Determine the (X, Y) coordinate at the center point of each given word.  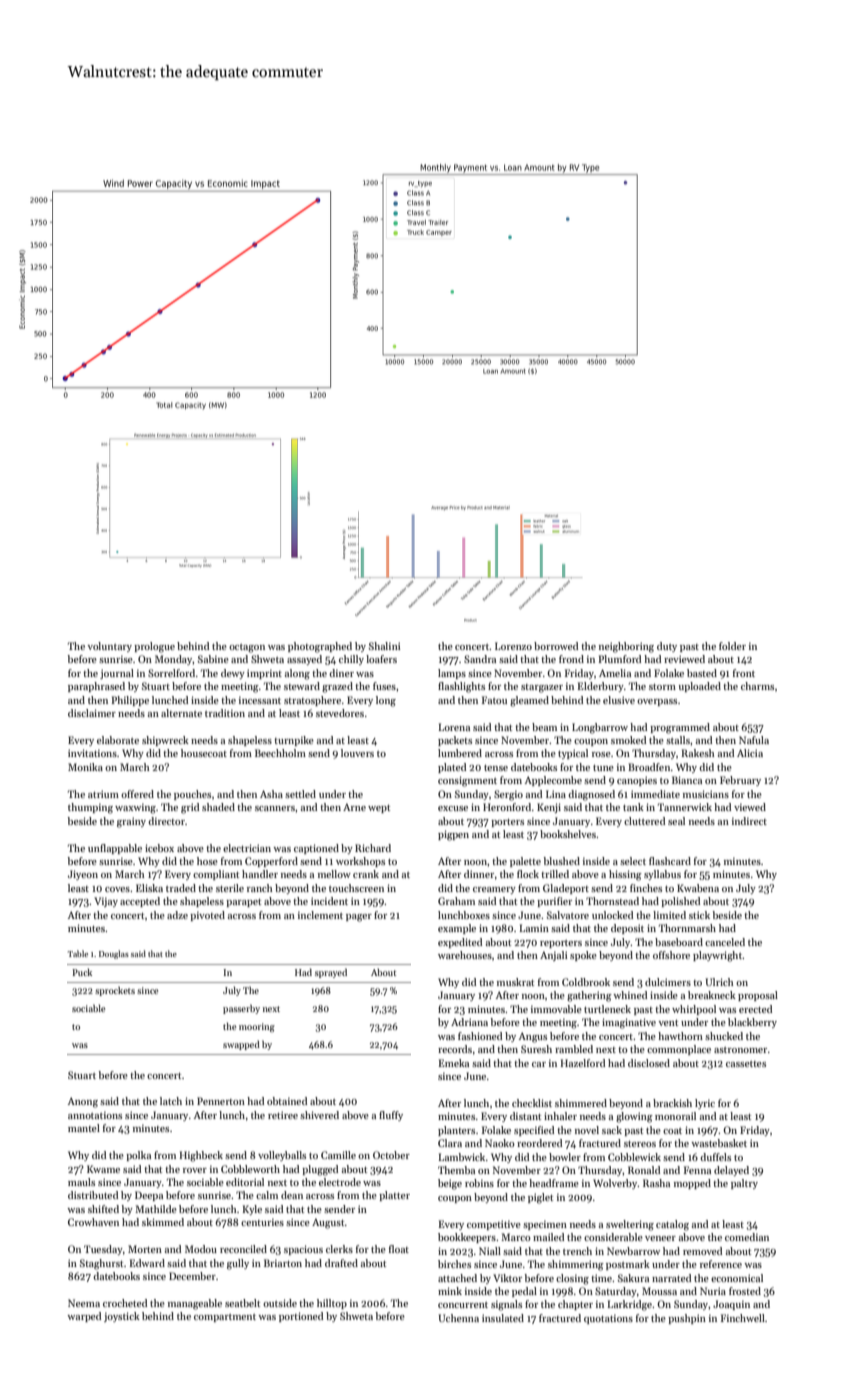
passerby (241, 1009)
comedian (747, 1237)
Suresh (536, 1049)
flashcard (670, 861)
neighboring (626, 647)
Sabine (213, 659)
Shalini (385, 646)
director (166, 821)
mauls (81, 1182)
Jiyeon (83, 875)
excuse (453, 808)
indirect (749, 821)
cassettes (746, 1064)
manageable (195, 1304)
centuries (262, 1222)
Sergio (508, 795)
